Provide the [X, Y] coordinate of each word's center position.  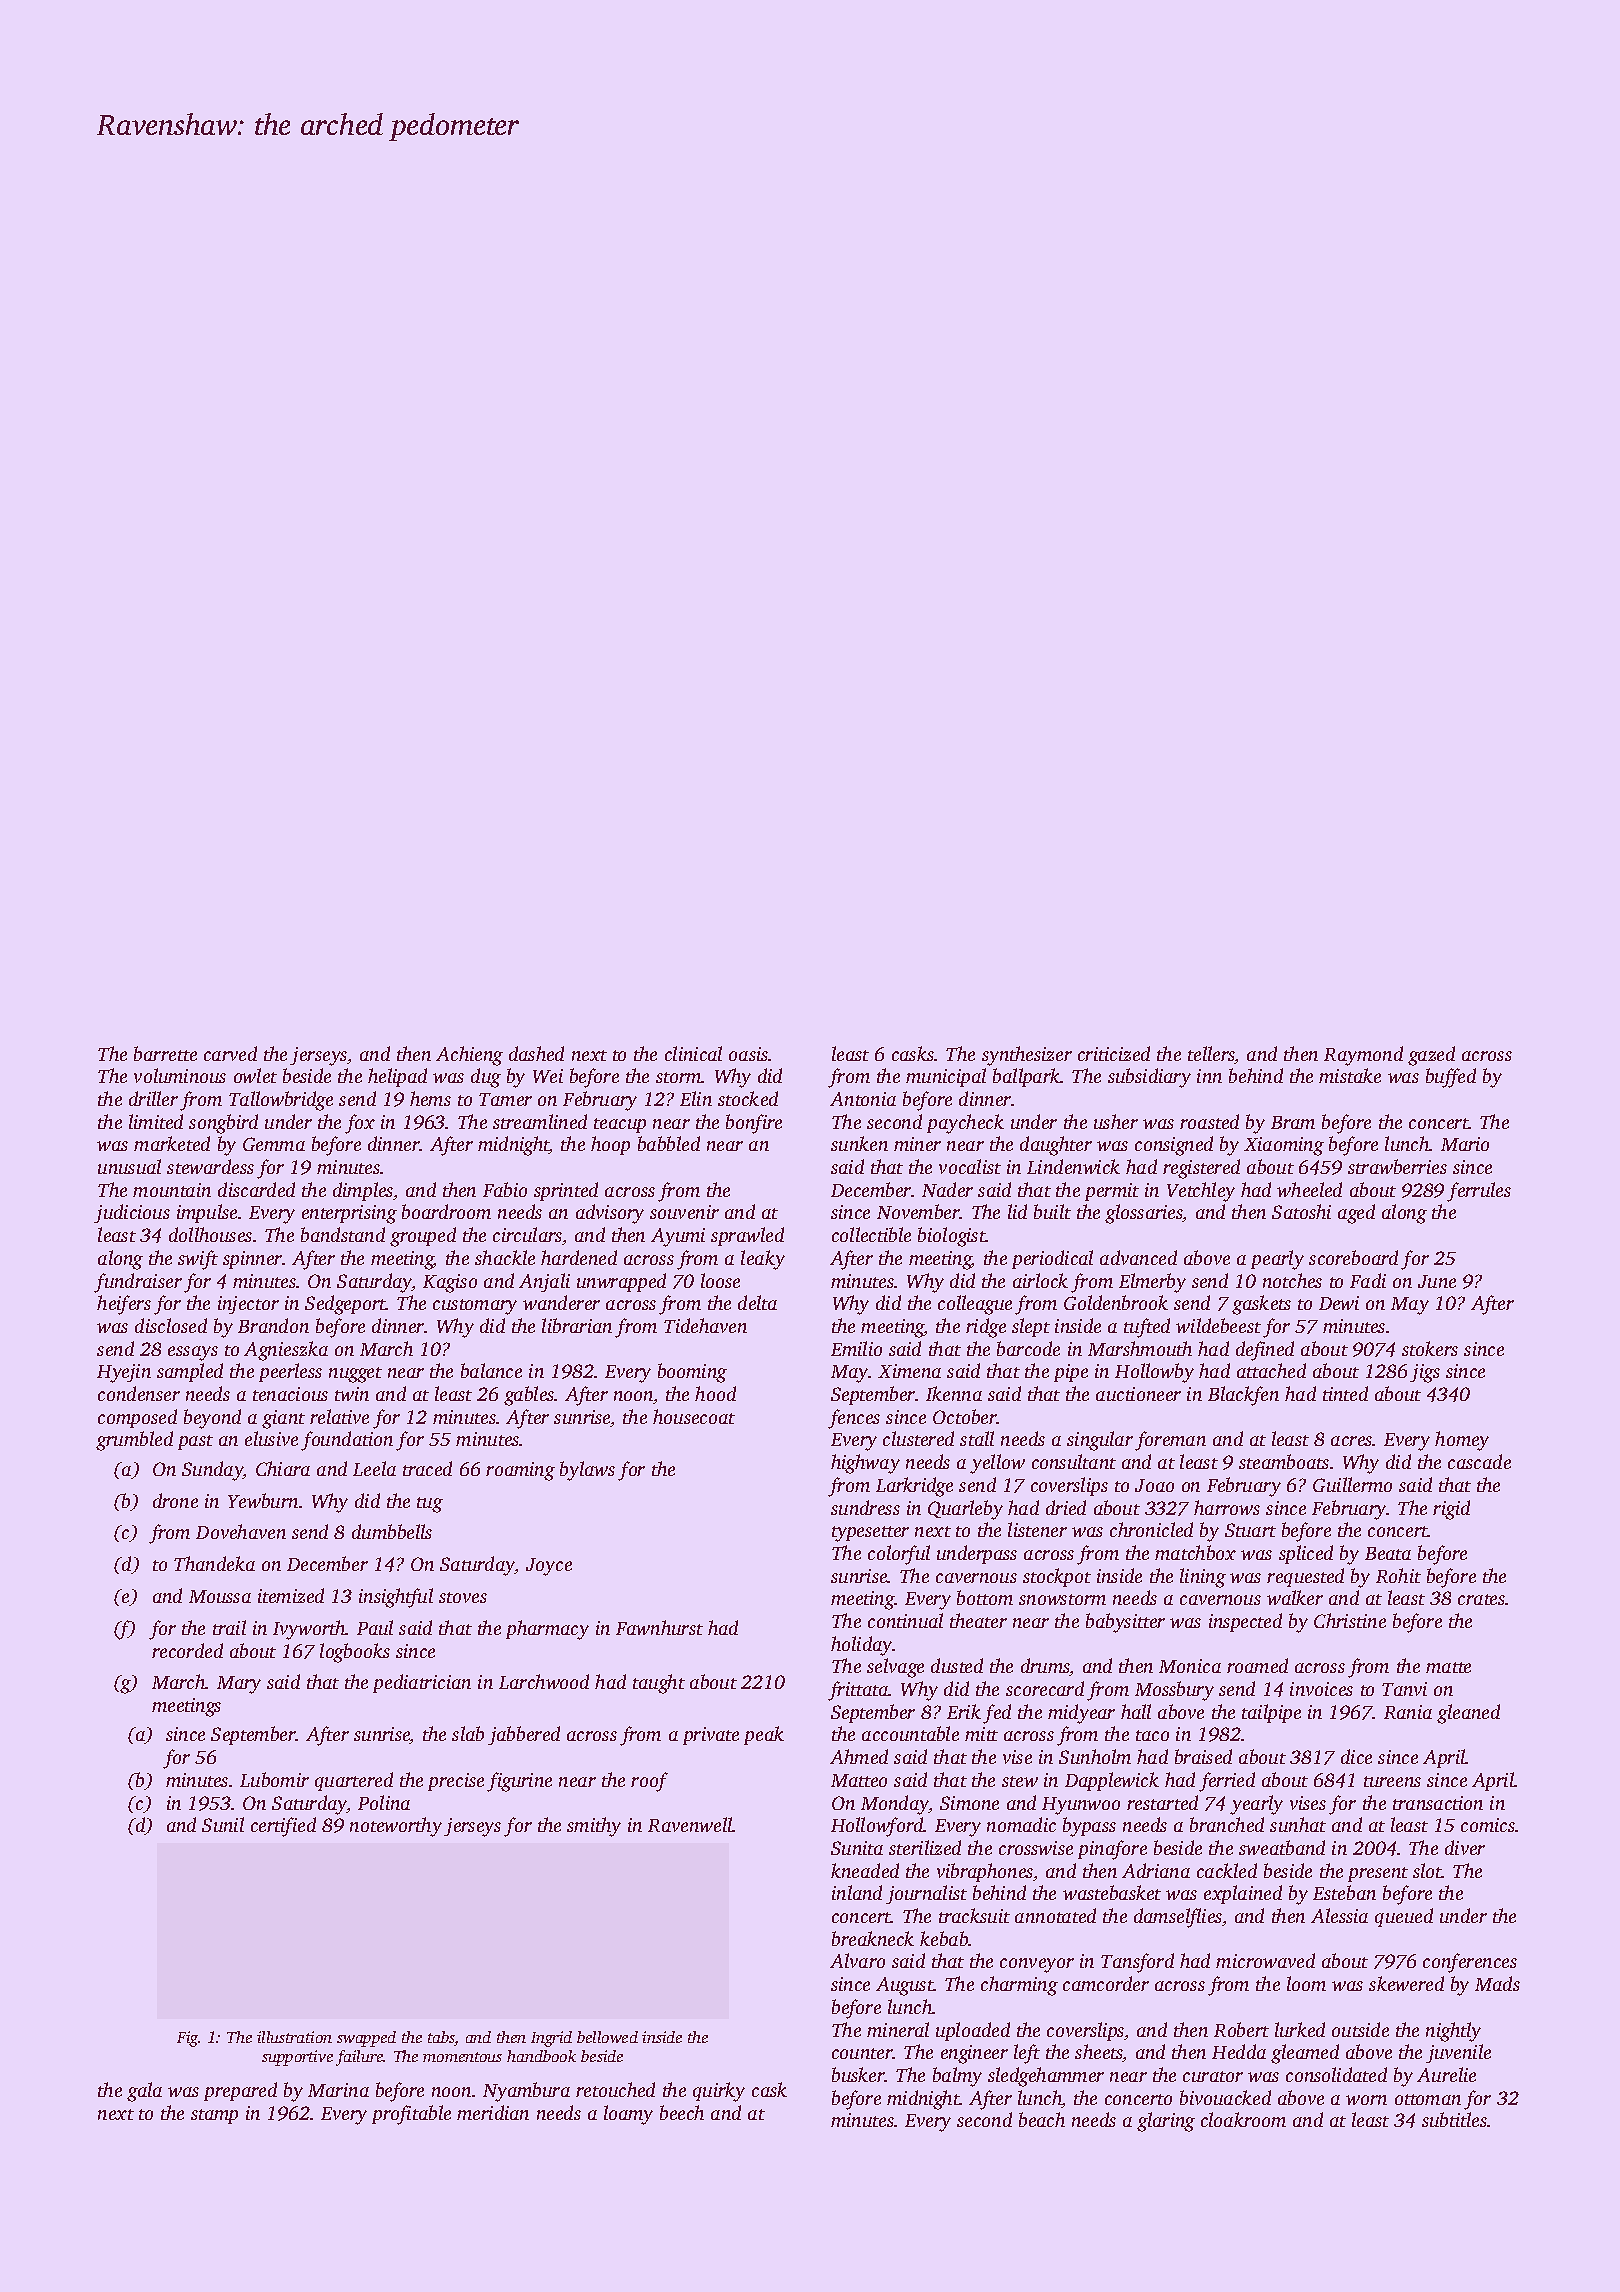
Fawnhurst [659, 1627]
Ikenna [954, 1393]
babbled [669, 1143]
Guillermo [1352, 1484]
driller [153, 1098]
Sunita [857, 1848]
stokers [1430, 1348]
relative [339, 1416]
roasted [1209, 1121]
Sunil [223, 1824]
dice [1356, 1756]
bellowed [607, 2037]
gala [144, 2092]
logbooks [355, 1653]
